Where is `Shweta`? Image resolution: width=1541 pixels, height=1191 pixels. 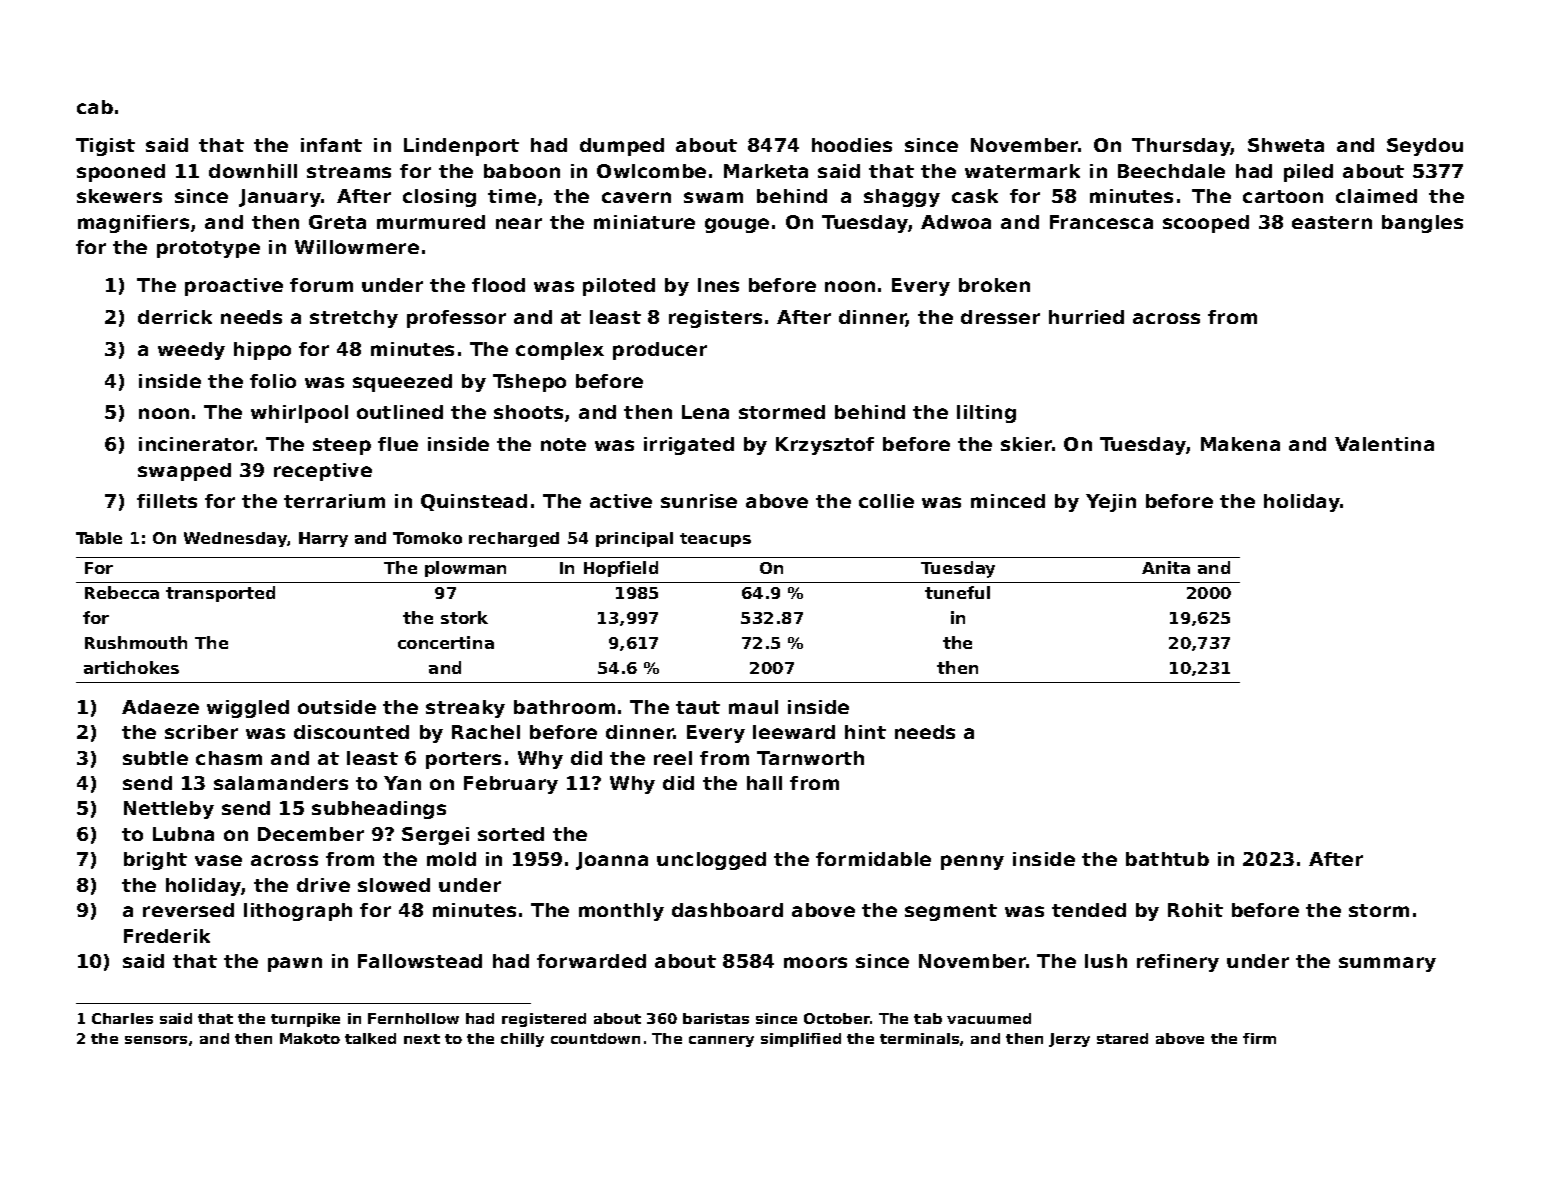
Shweta is located at coordinates (1286, 145).
